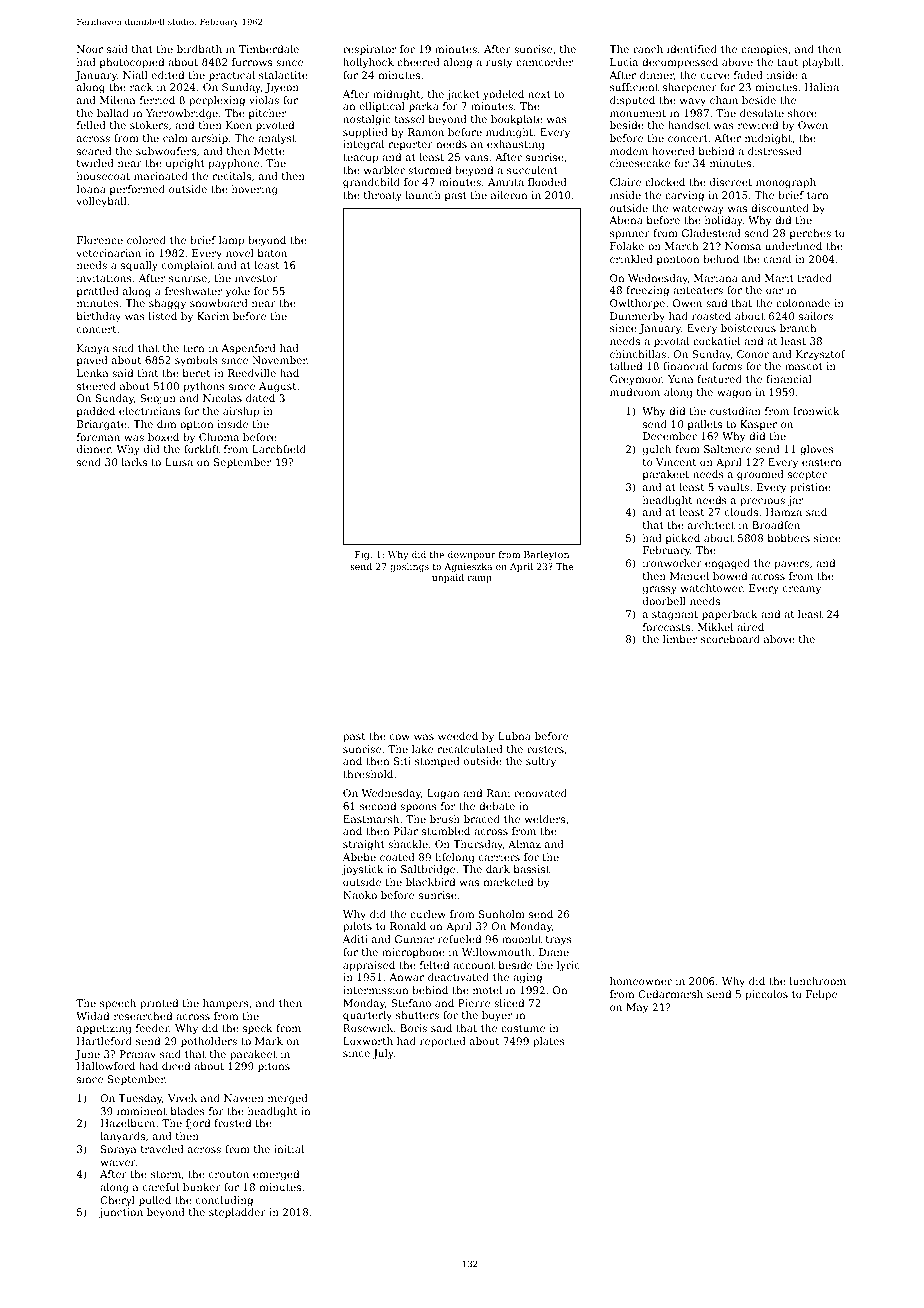 The height and width of the document is (1308, 924). I want to click on seared, so click(94, 151).
